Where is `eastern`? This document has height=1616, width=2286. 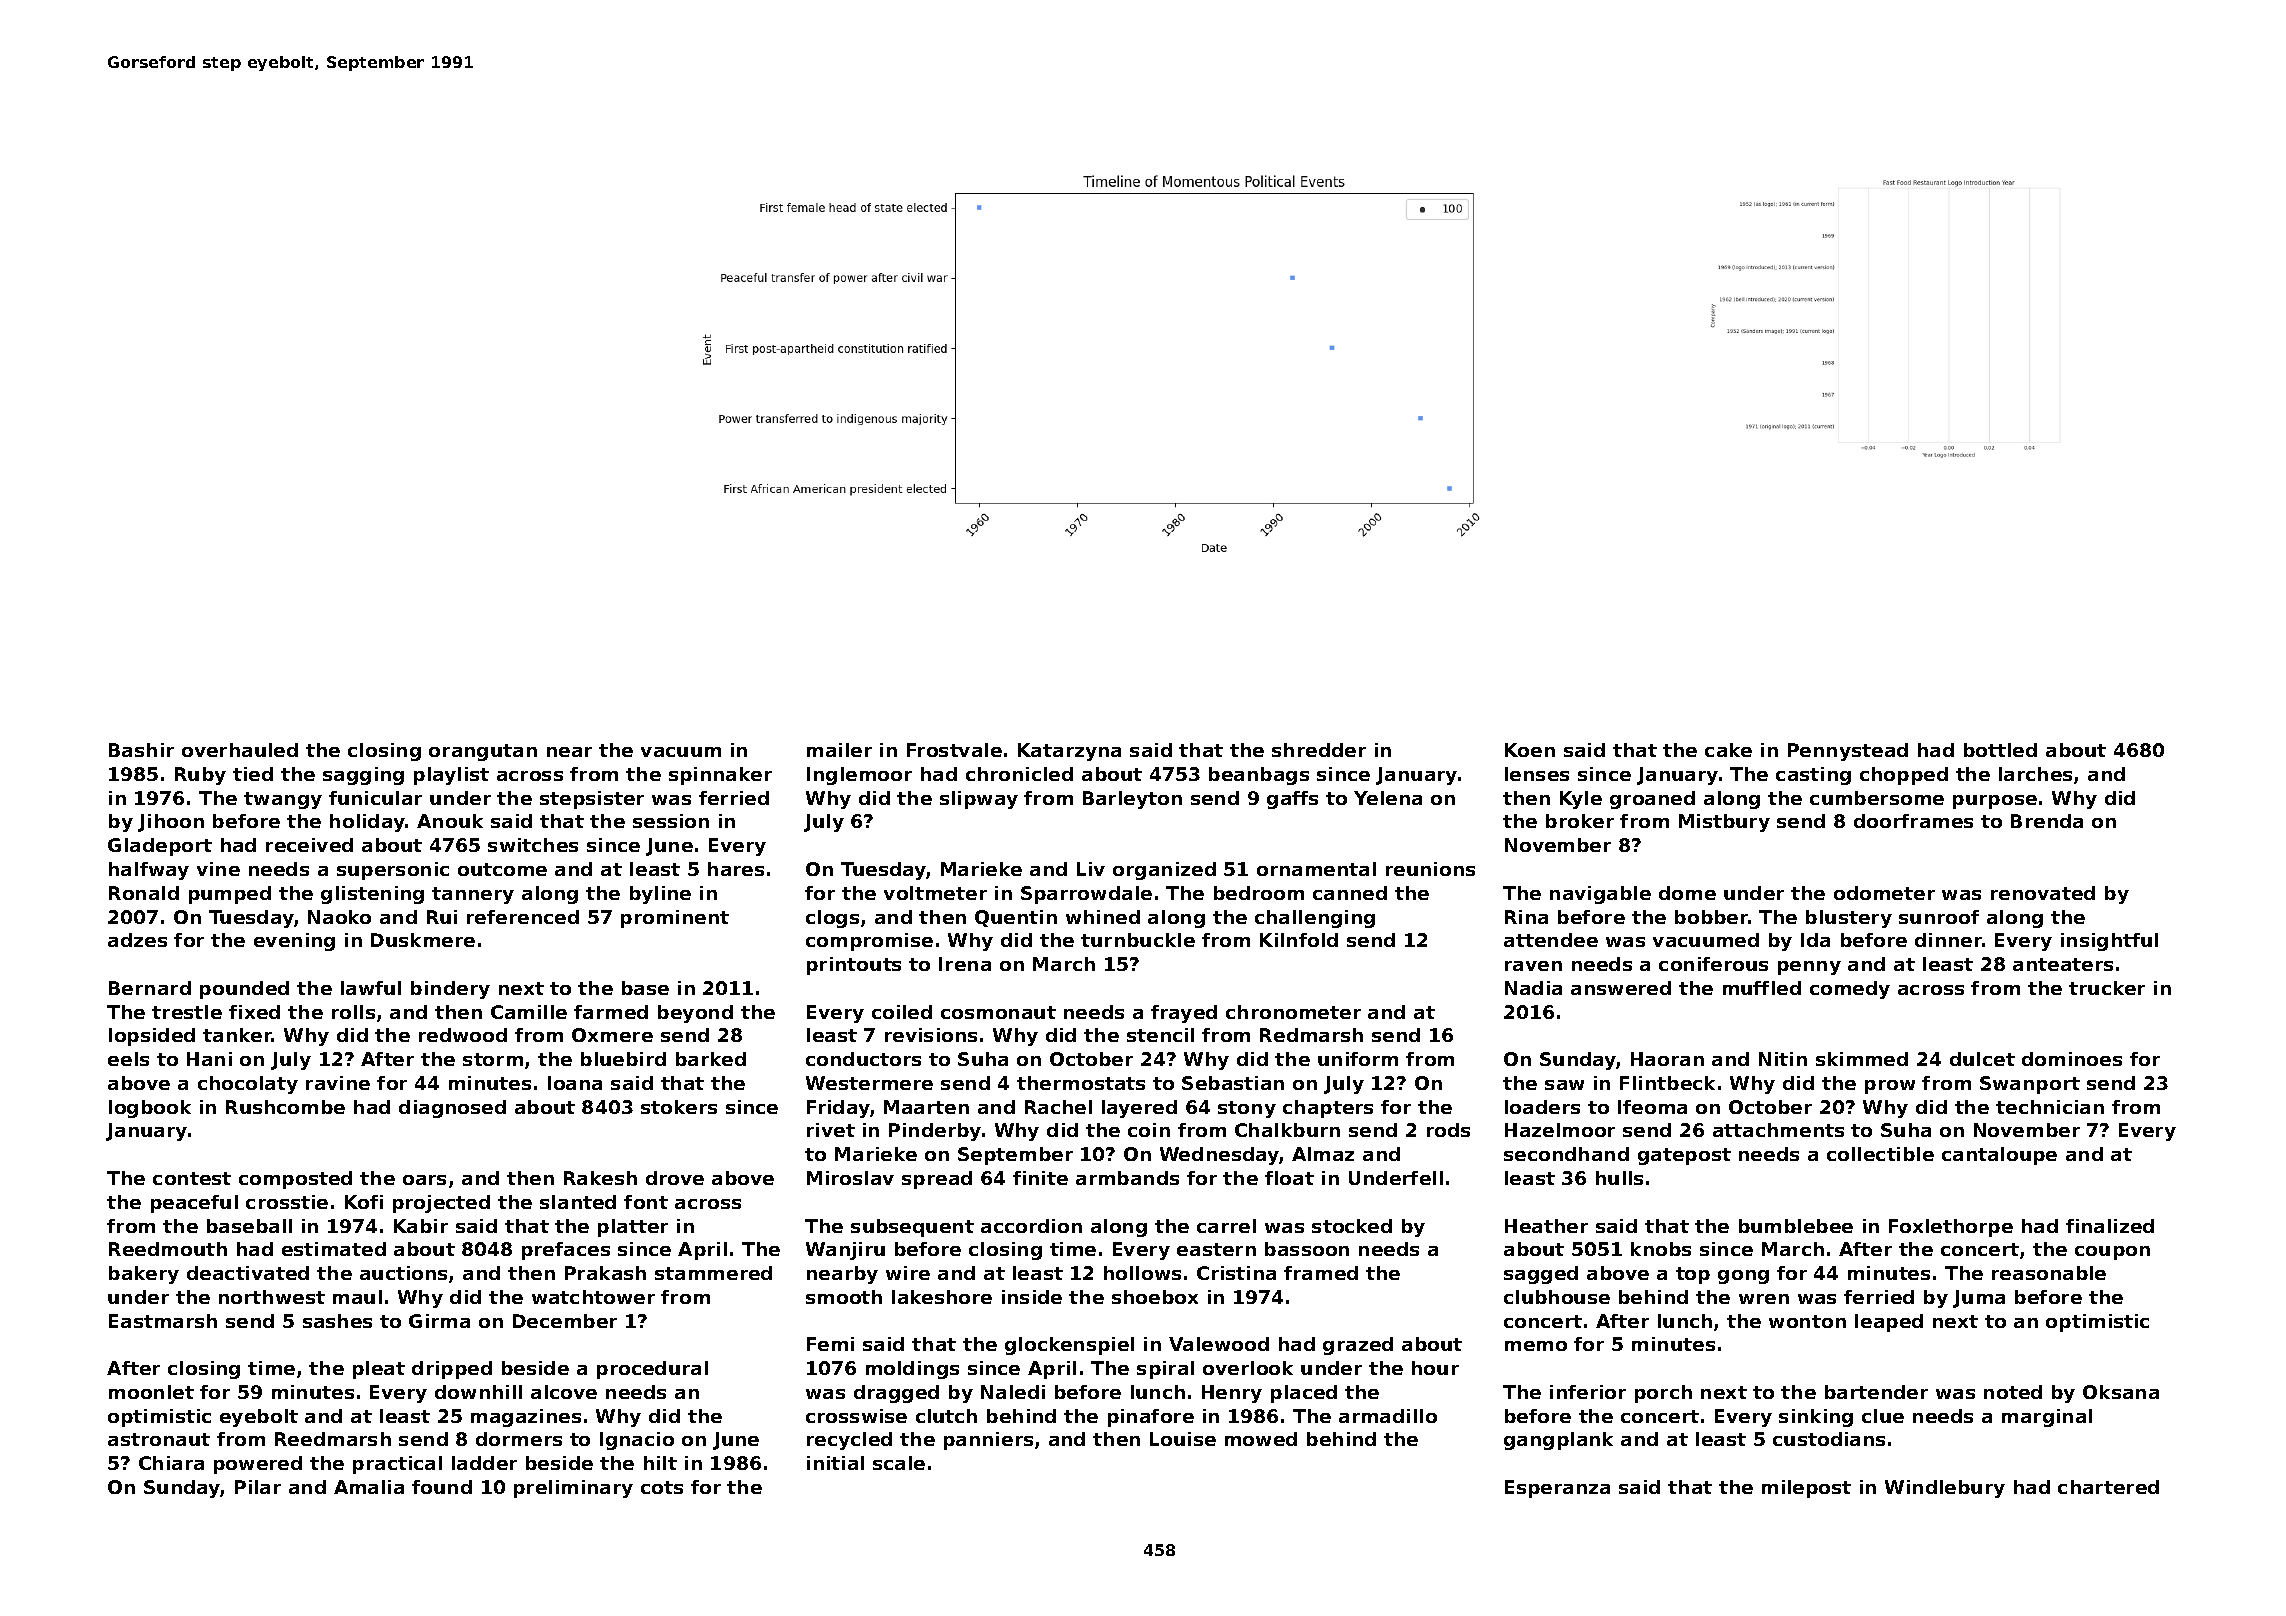
eastern is located at coordinates (1216, 1249).
